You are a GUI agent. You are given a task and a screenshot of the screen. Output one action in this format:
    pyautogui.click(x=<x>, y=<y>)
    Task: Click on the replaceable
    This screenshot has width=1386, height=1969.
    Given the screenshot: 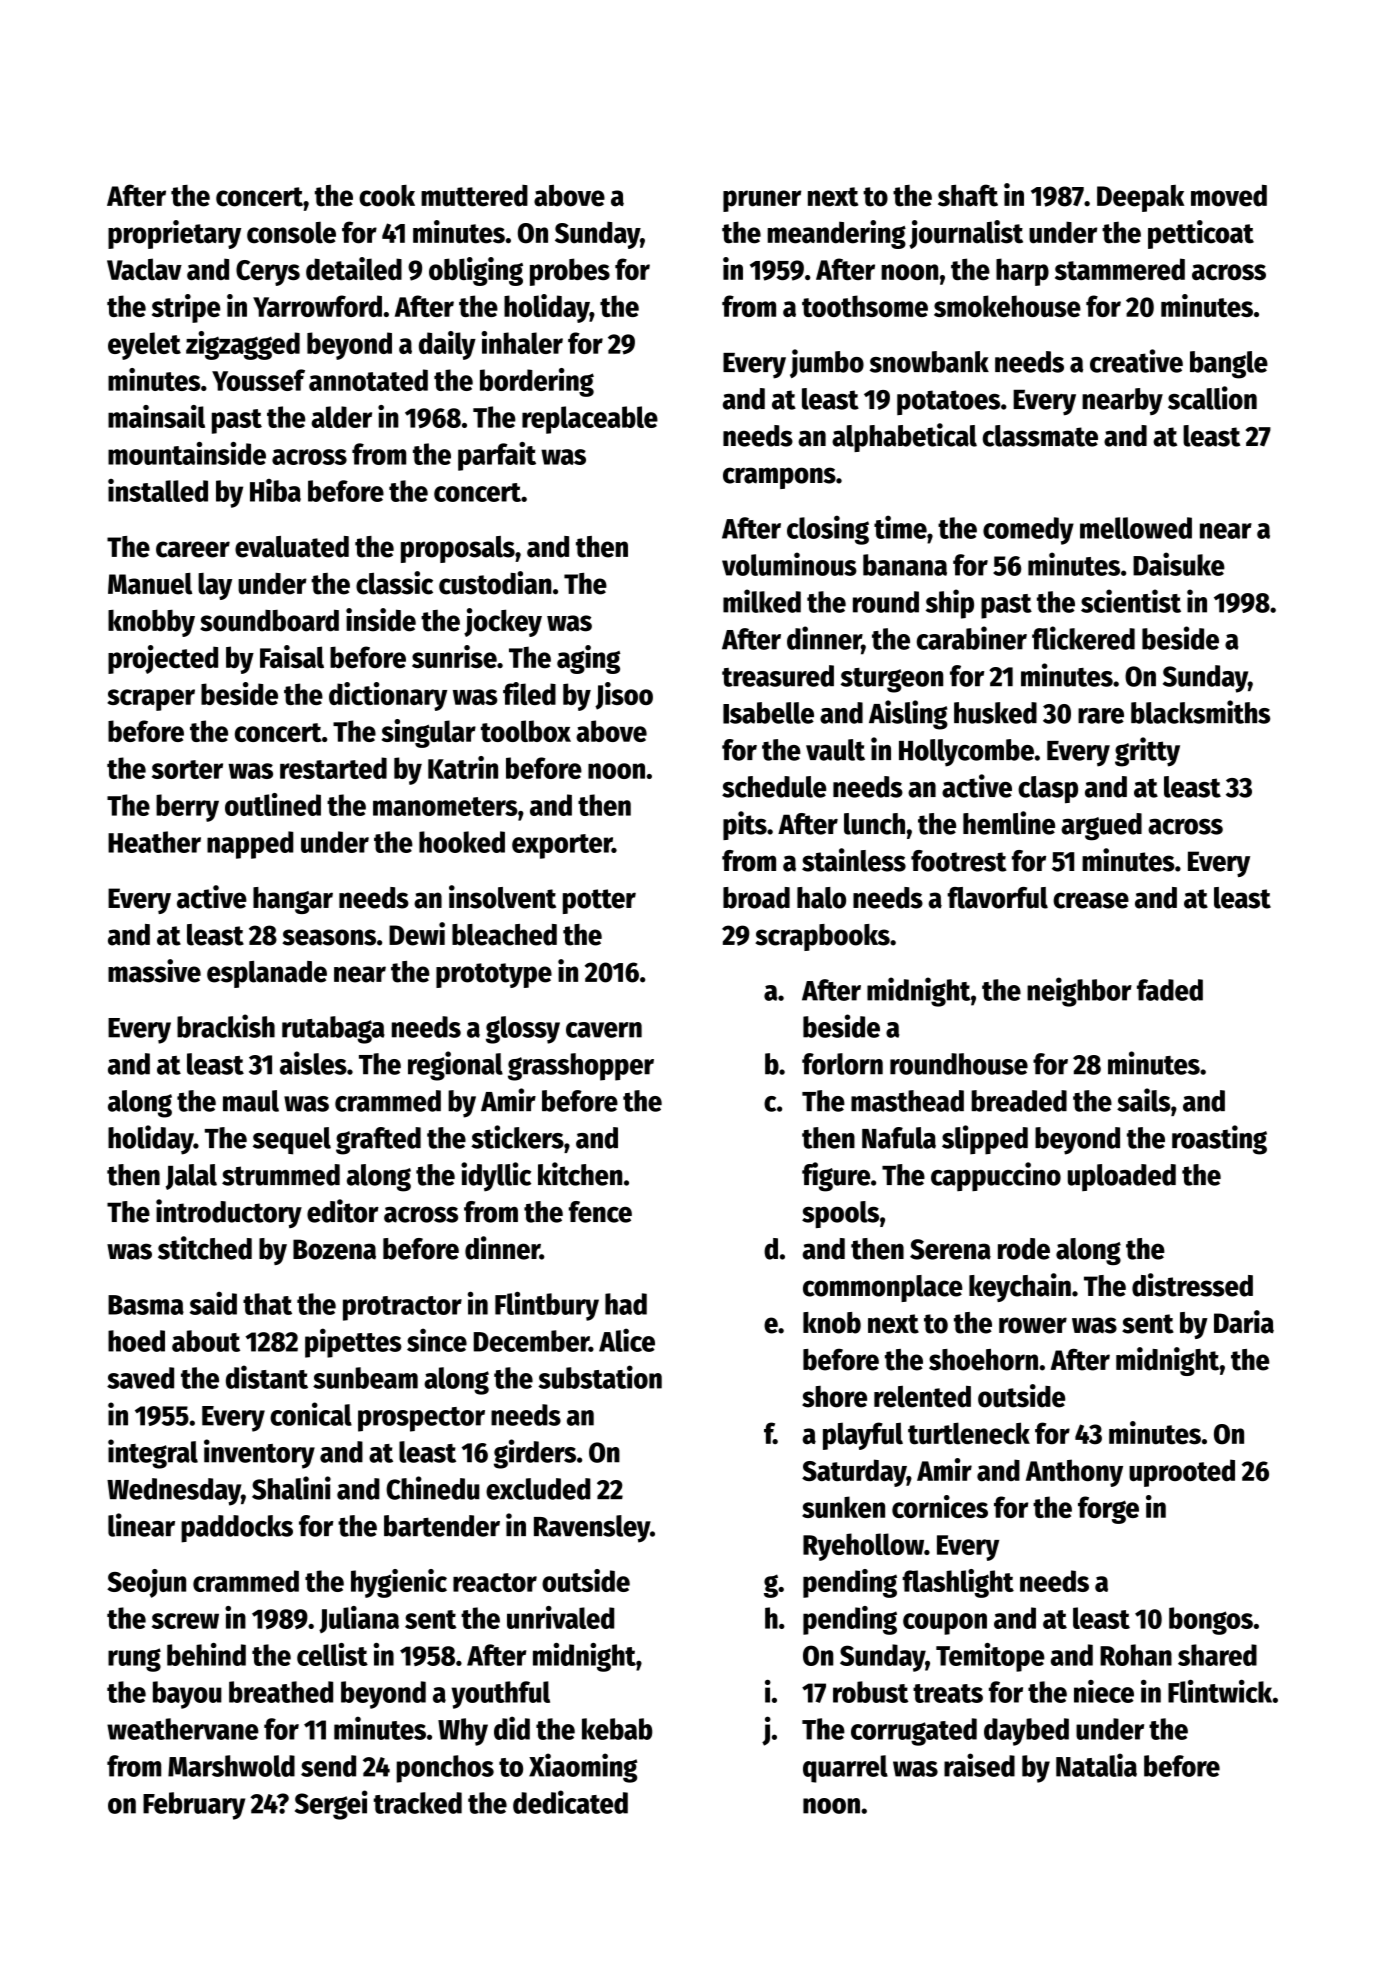 What is the action you would take?
    pyautogui.click(x=590, y=420)
